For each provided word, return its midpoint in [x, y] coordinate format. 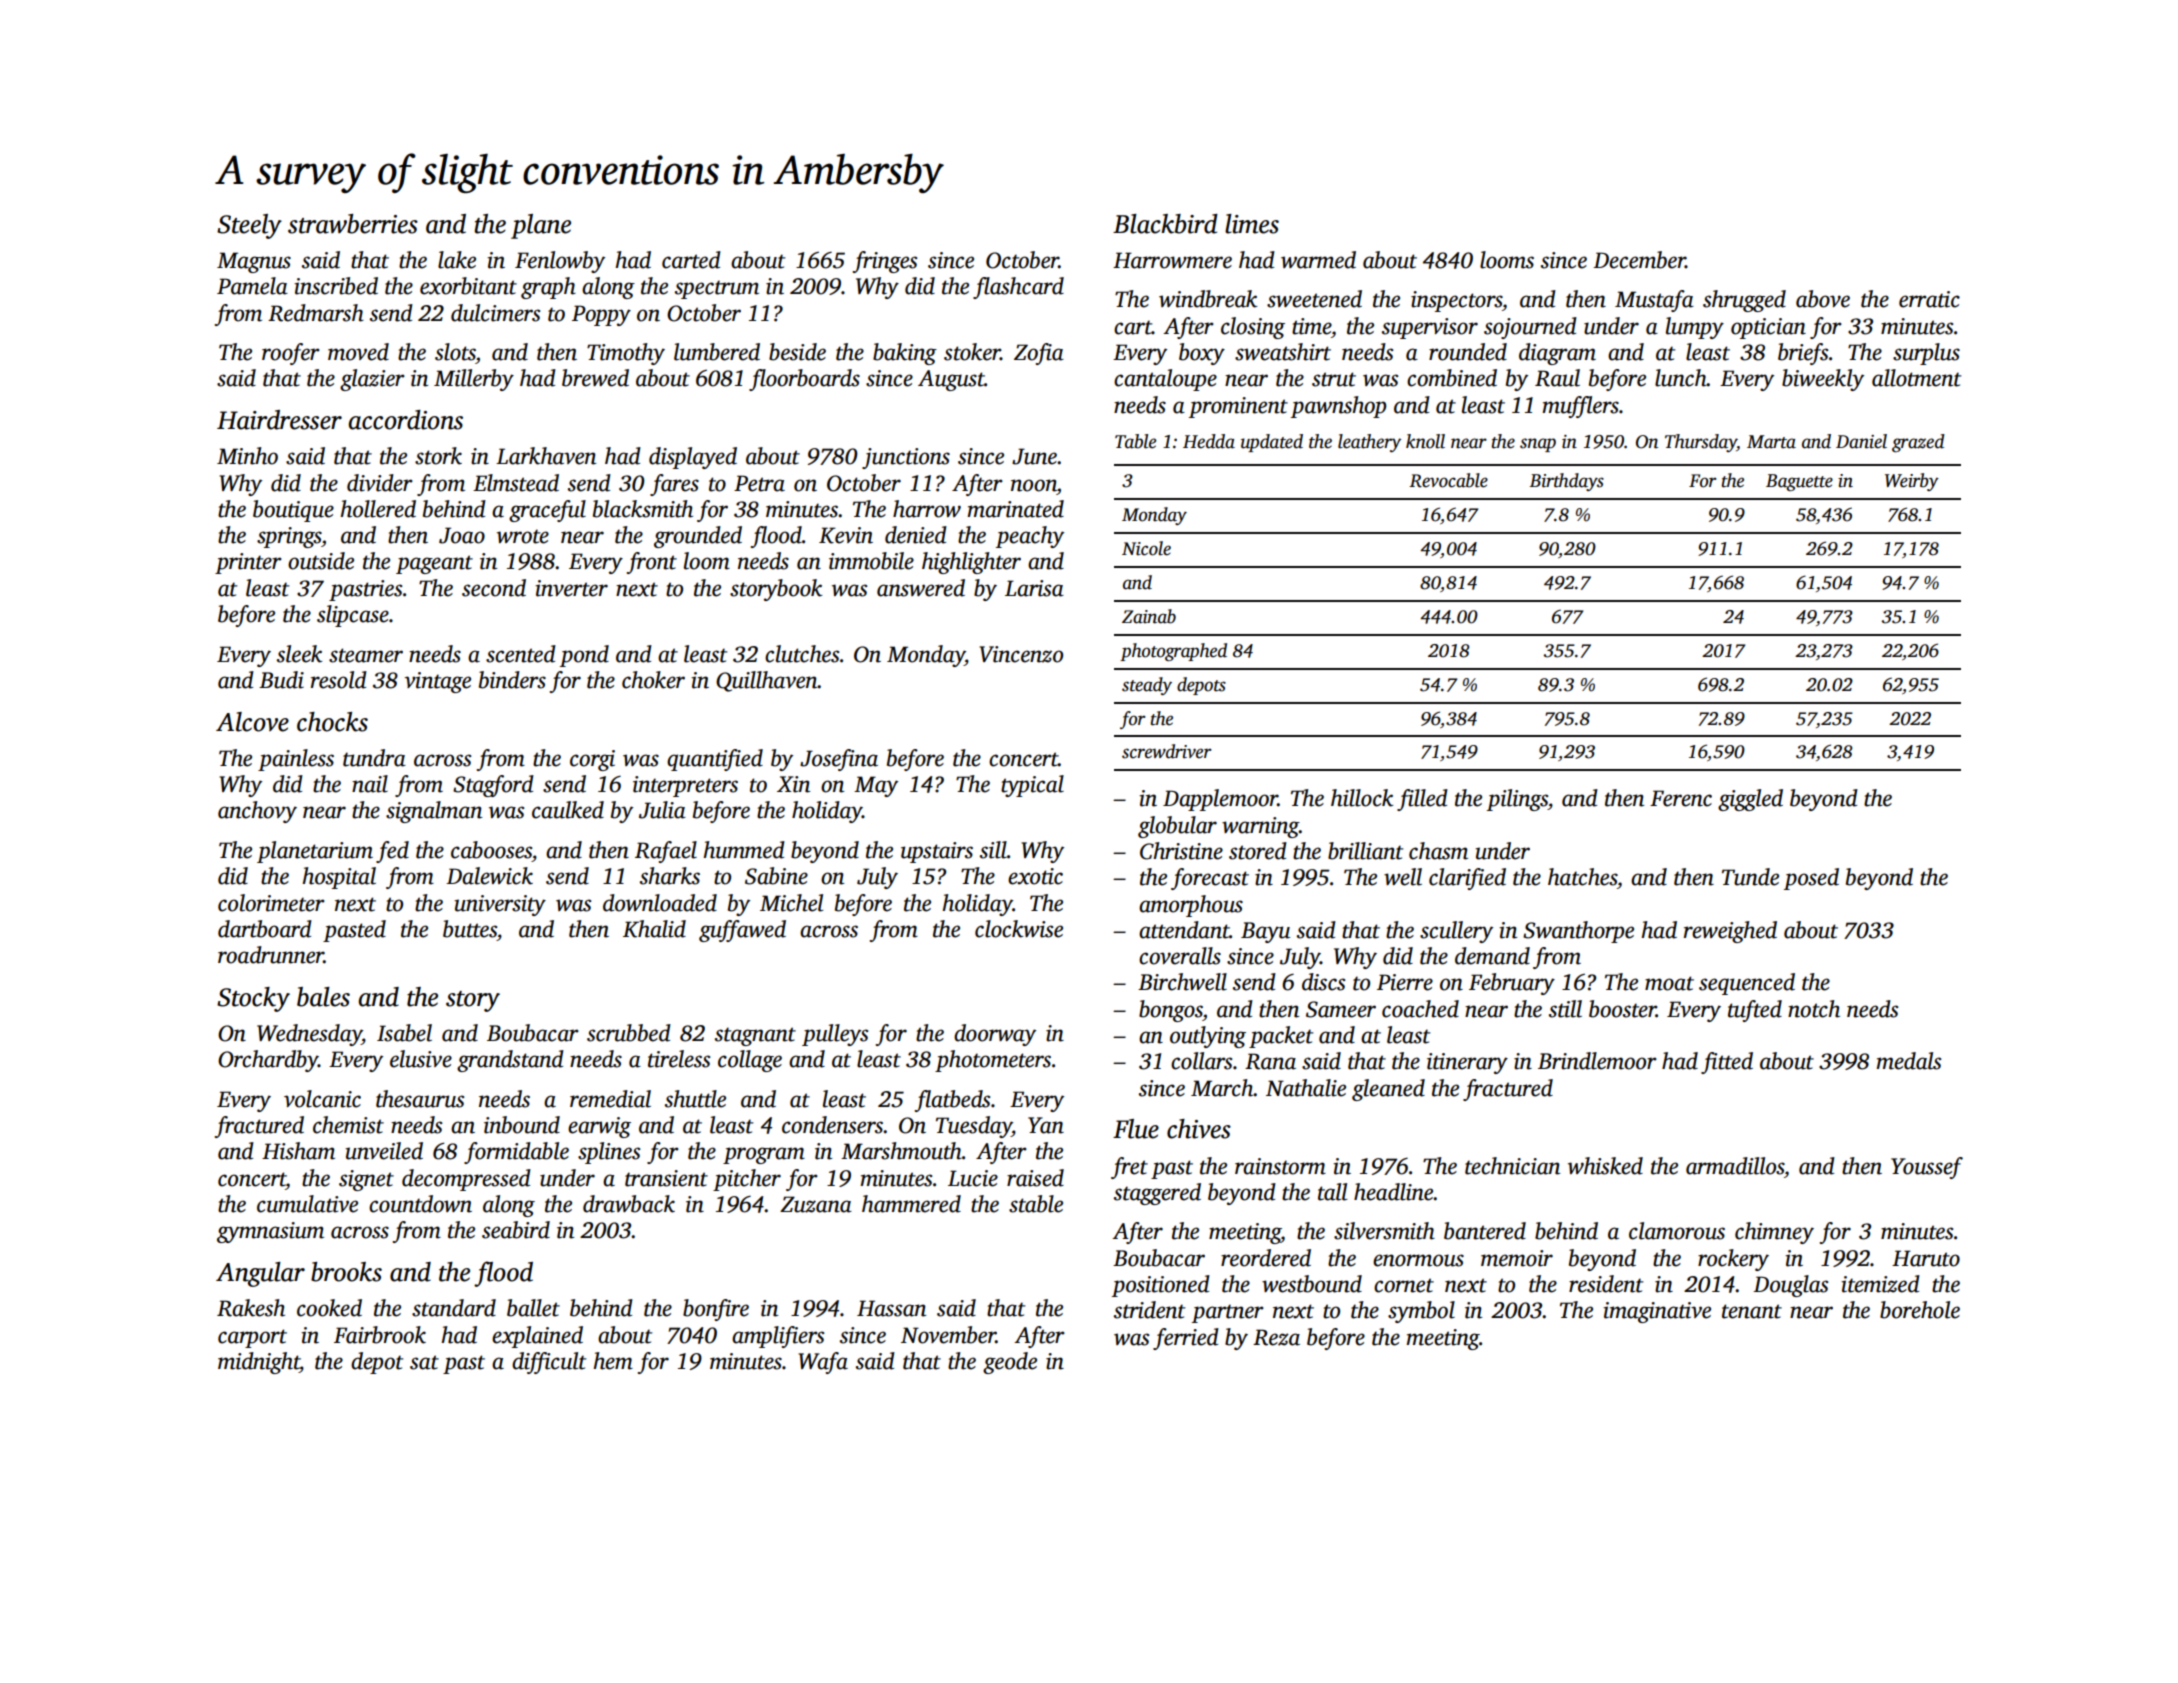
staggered [1157, 1194]
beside [797, 352]
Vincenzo [1021, 654]
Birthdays [1566, 482]
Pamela [252, 286]
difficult [549, 1363]
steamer [366, 655]
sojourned [1530, 328]
